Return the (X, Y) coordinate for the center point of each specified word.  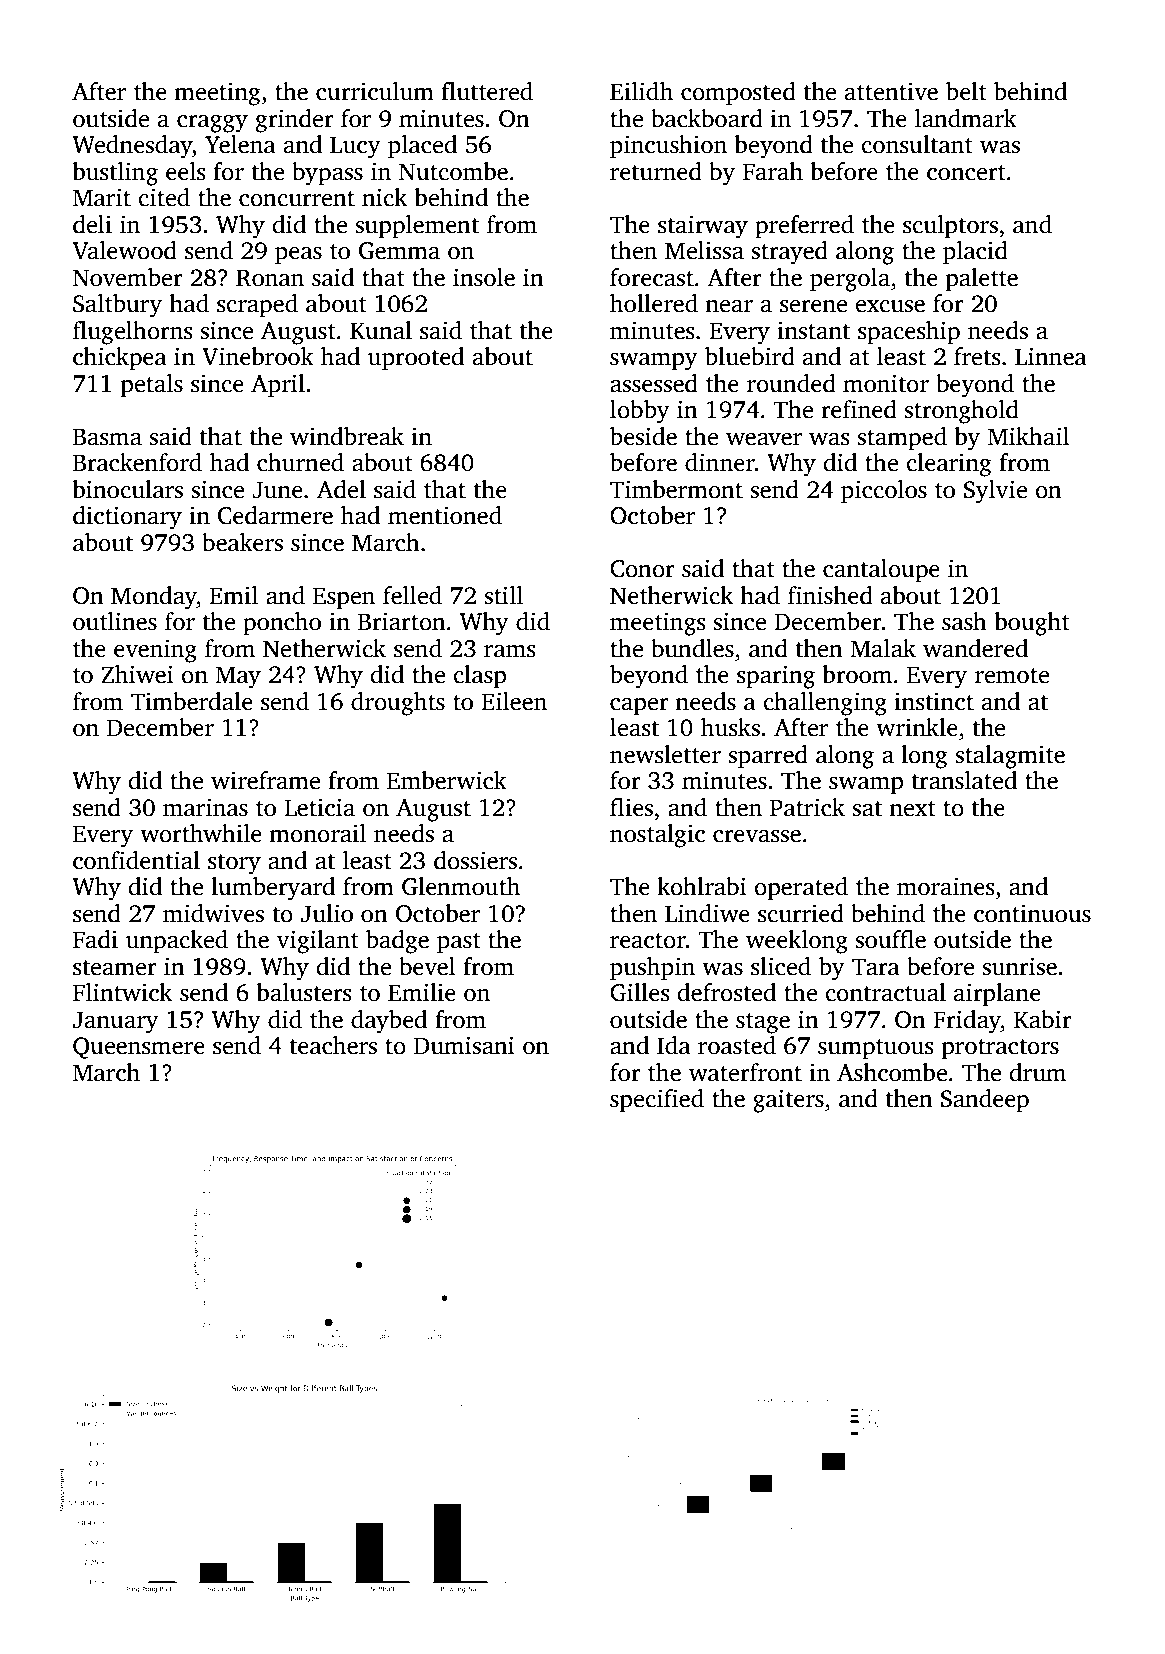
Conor (642, 569)
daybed (389, 1022)
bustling (115, 174)
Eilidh (641, 91)
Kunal (381, 330)
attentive (891, 91)
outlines (115, 621)
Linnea (1051, 356)
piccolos (884, 492)
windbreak (347, 436)
